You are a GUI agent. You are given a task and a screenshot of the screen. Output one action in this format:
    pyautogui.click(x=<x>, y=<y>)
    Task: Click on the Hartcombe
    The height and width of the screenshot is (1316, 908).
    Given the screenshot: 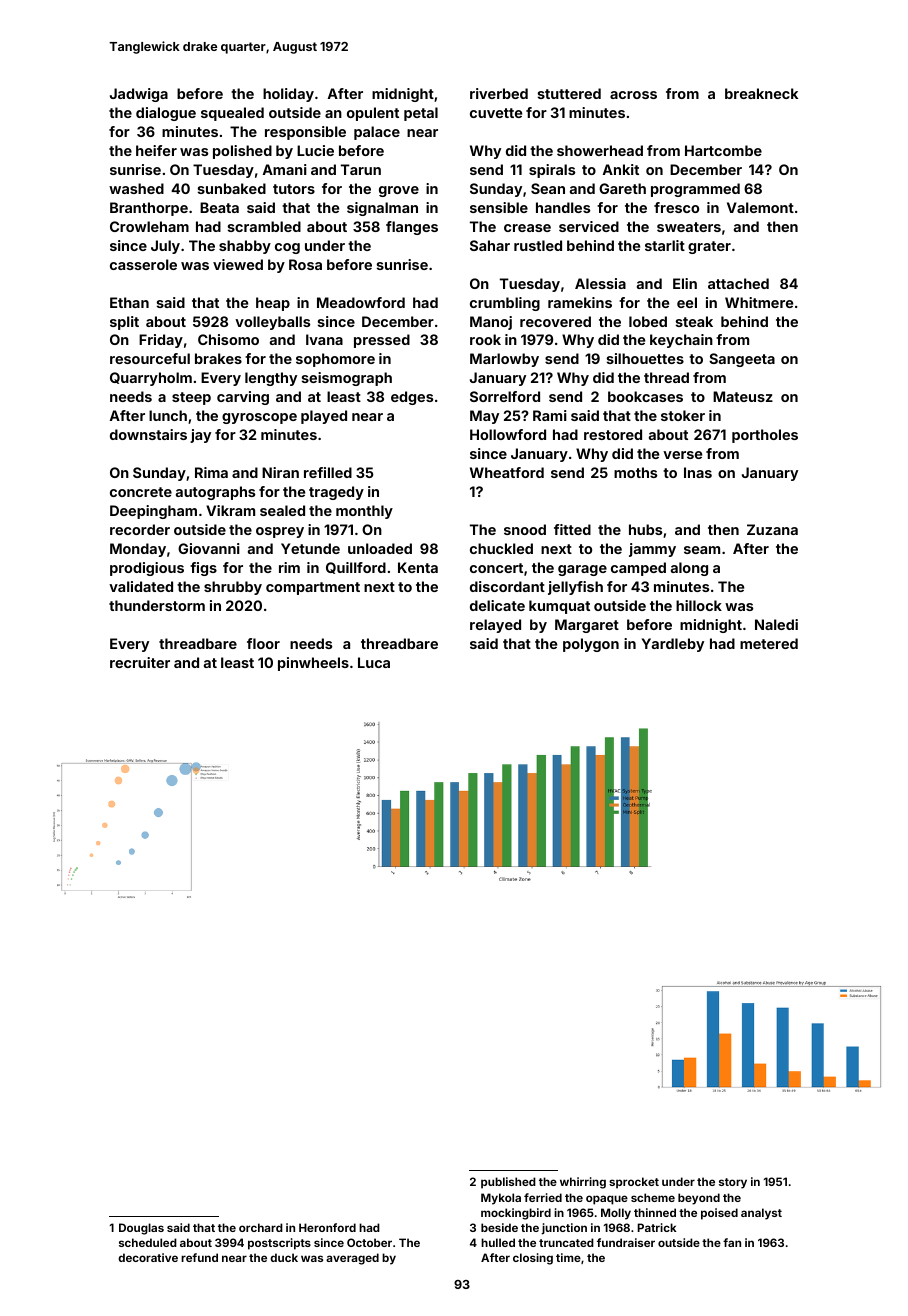 What is the action you would take?
    pyautogui.click(x=723, y=150)
